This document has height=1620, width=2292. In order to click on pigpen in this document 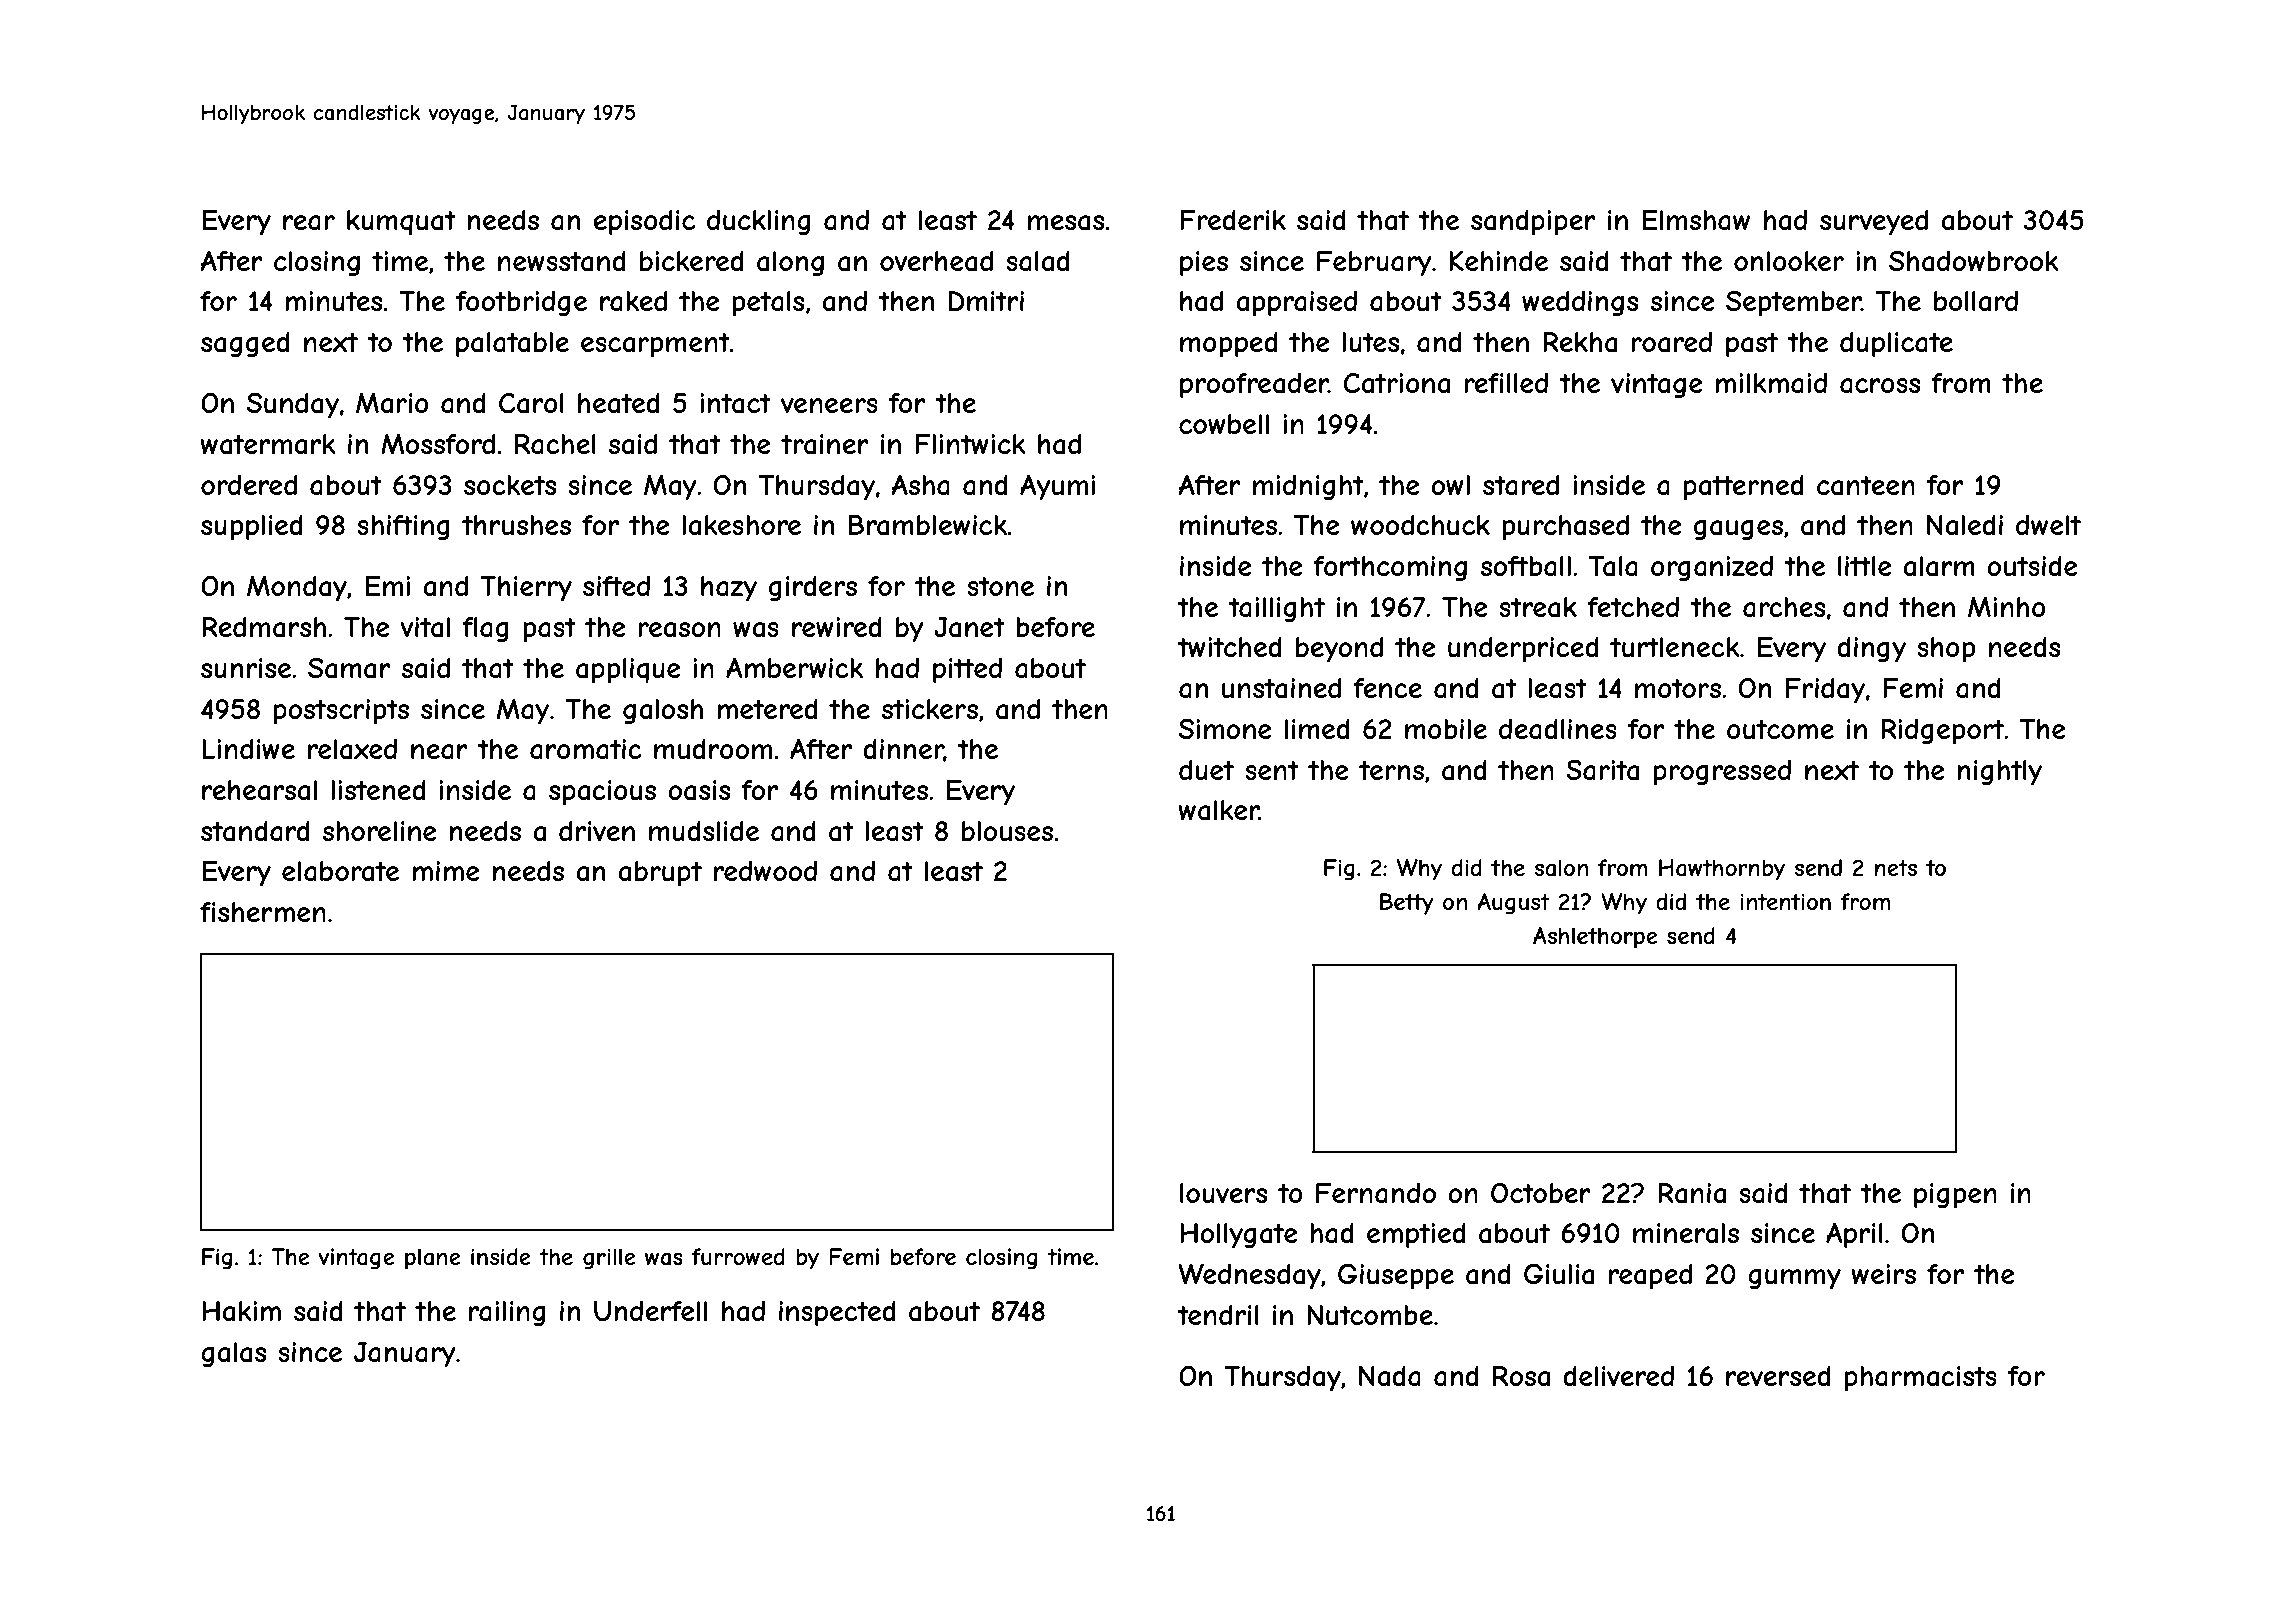, I will do `click(1955, 1196)`.
